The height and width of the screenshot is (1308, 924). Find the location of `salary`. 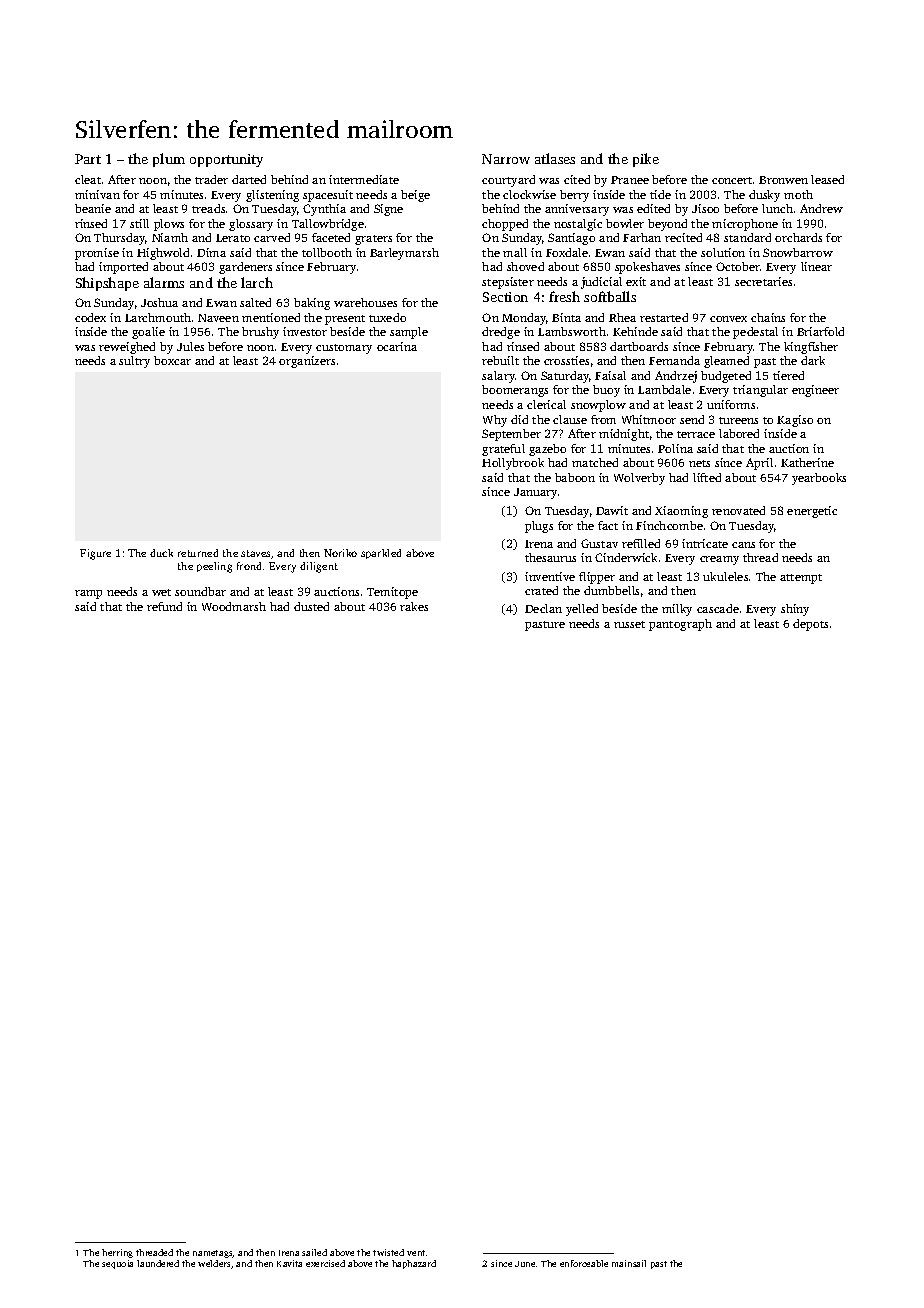

salary is located at coordinates (498, 377).
